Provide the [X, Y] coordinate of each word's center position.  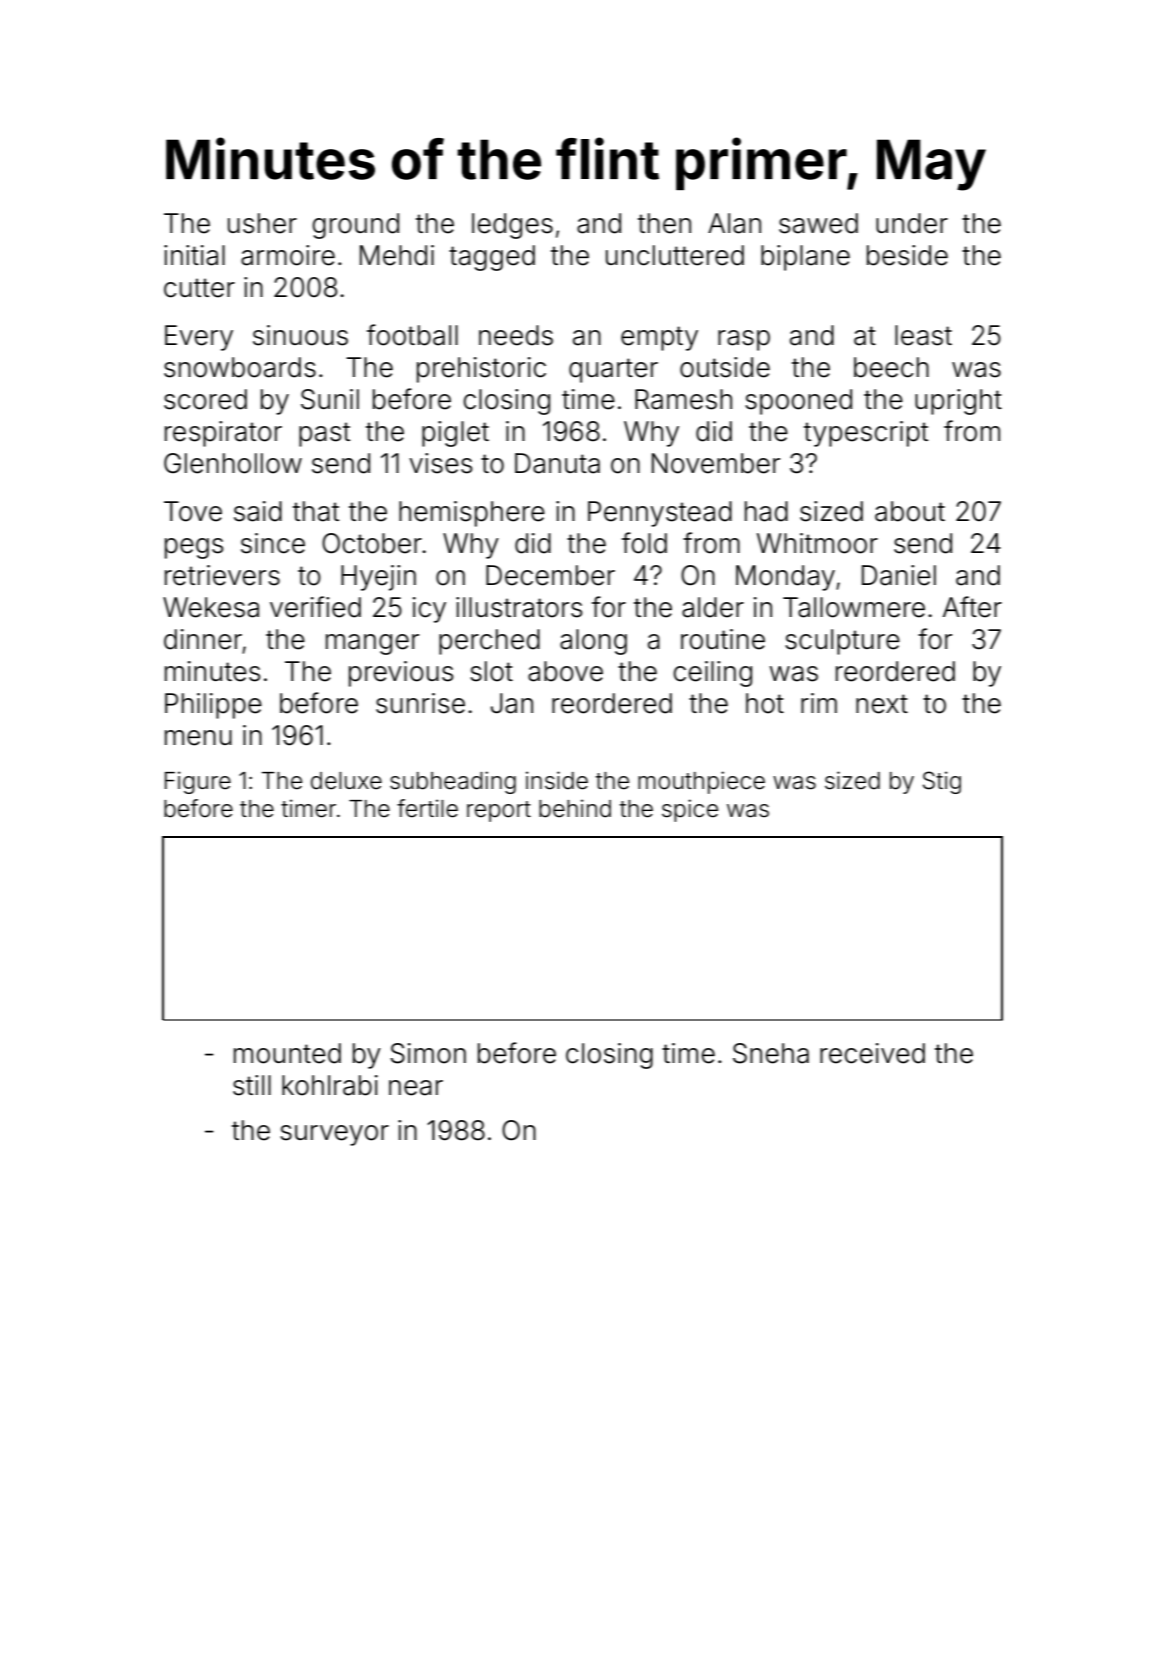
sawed [818, 223]
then [664, 223]
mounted [287, 1053]
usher [262, 223]
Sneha [771, 1053]
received [872, 1053]
